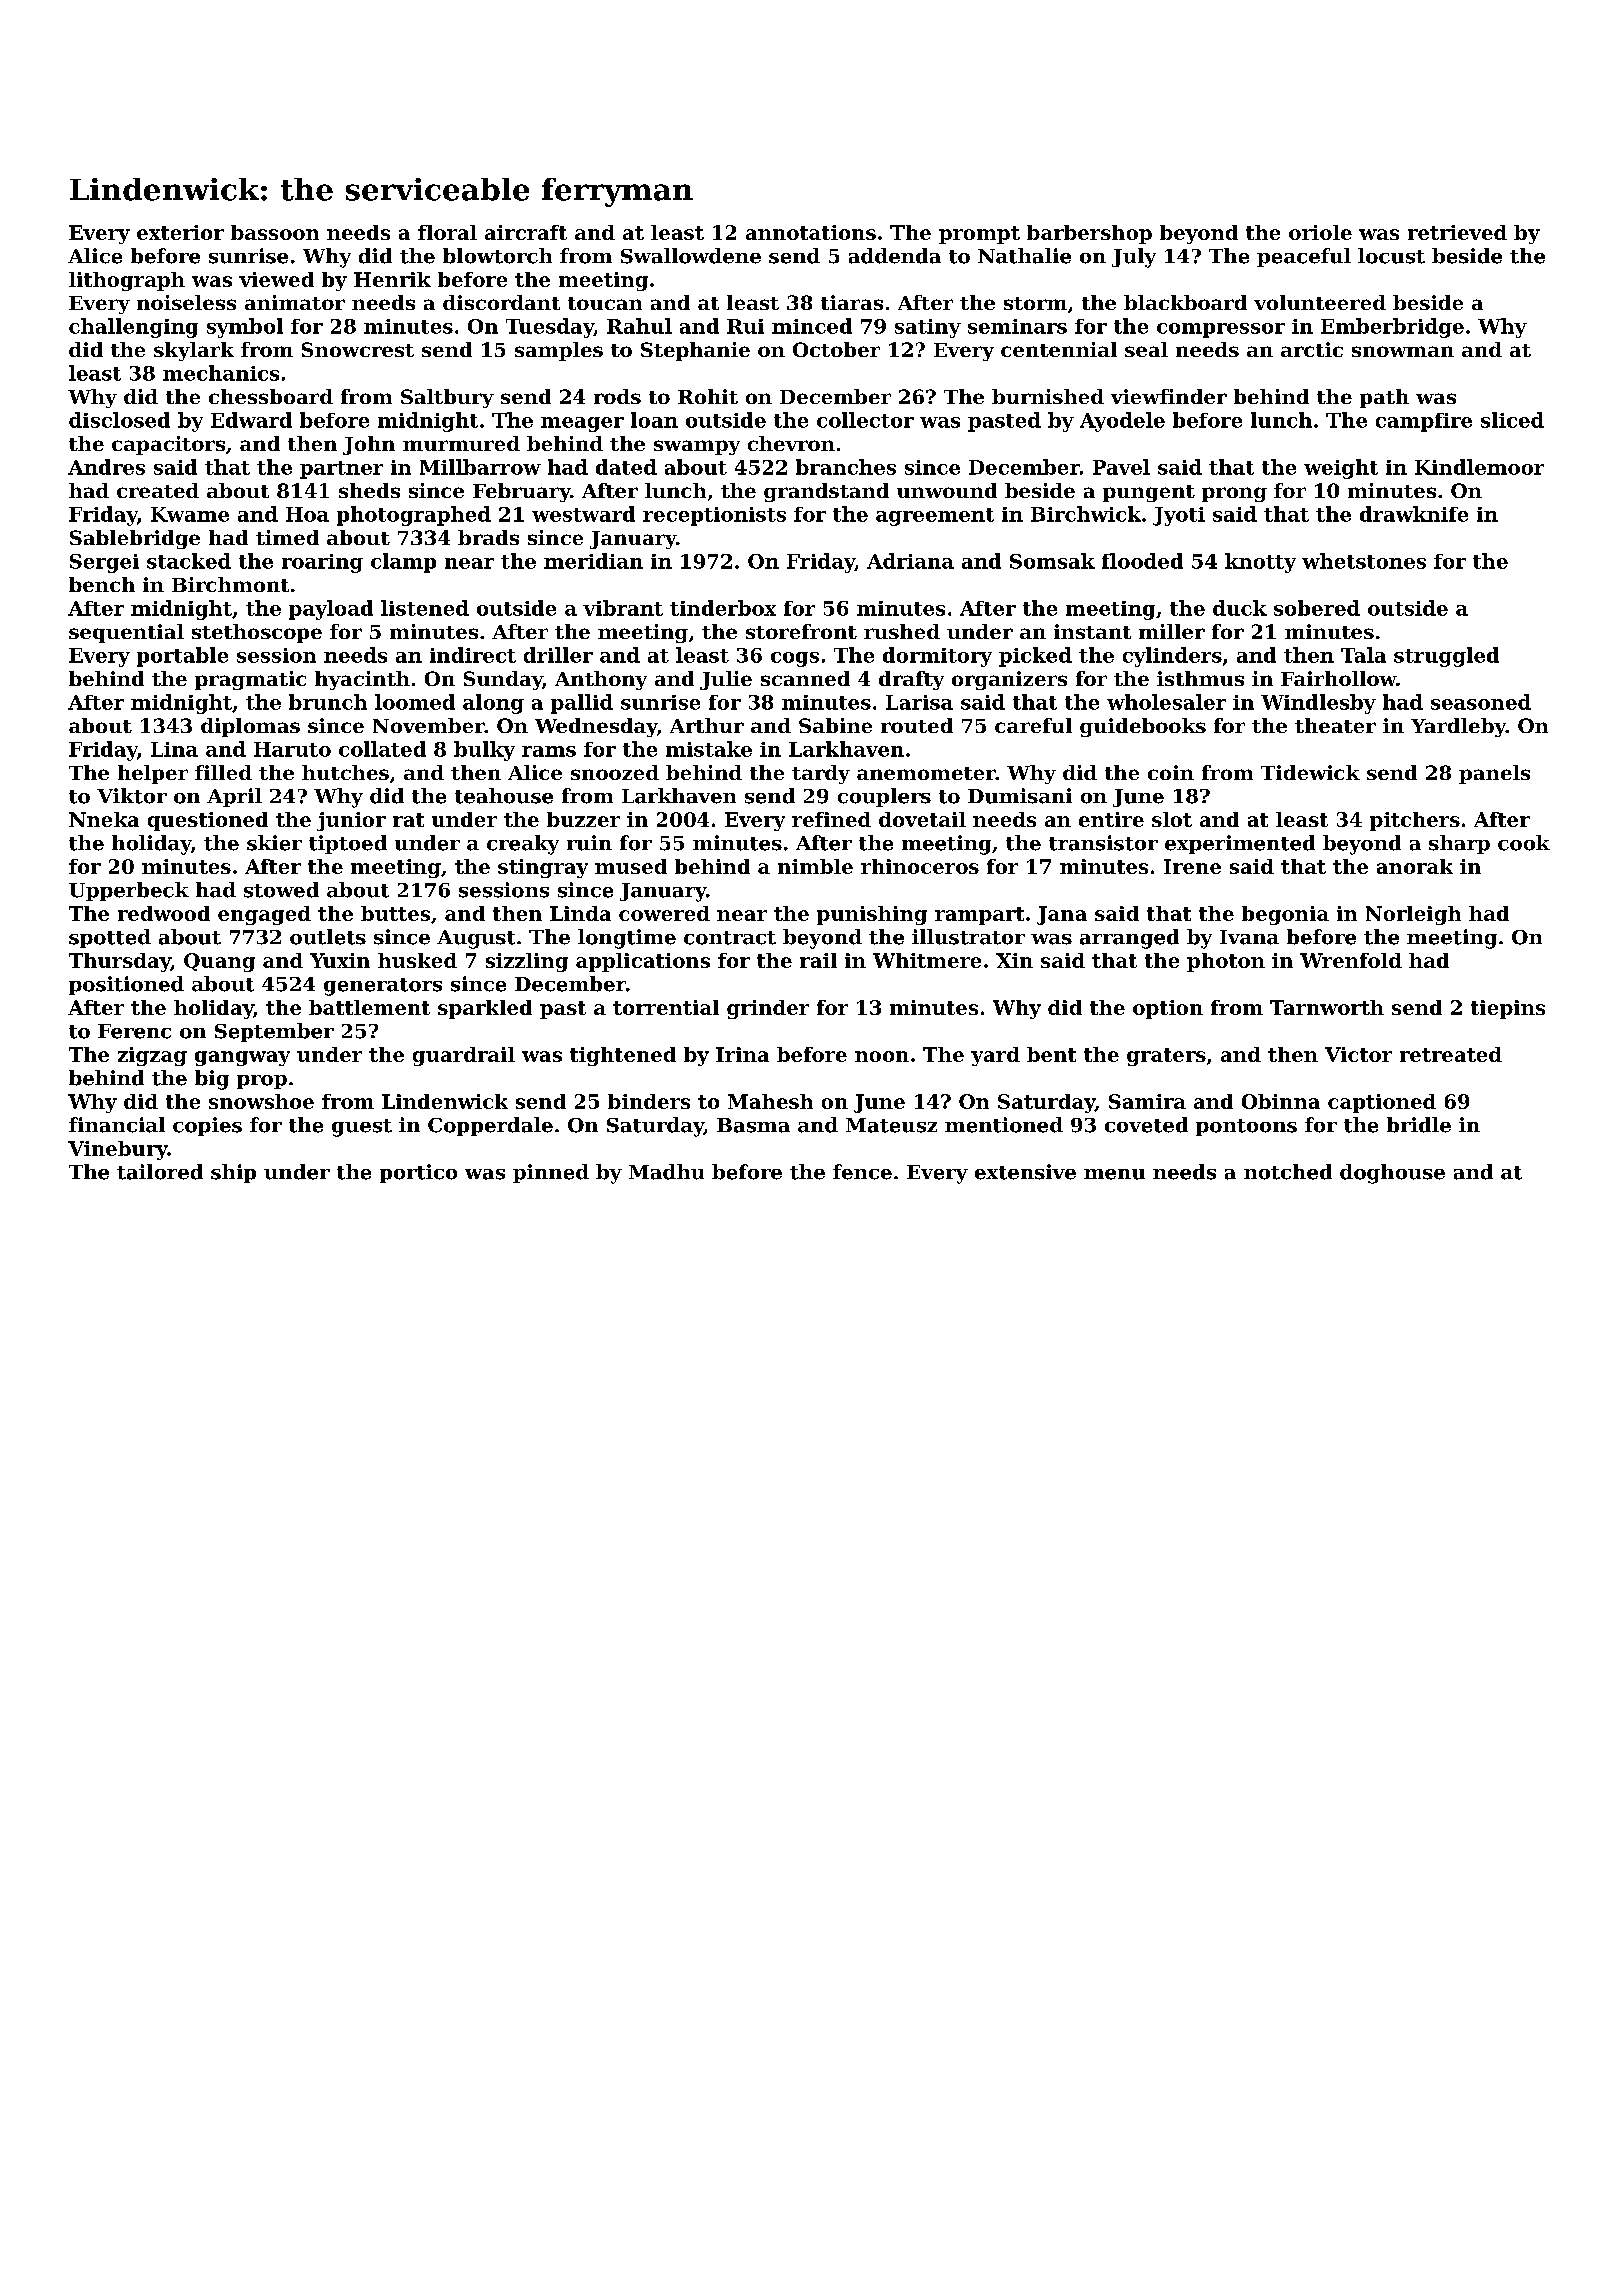 The width and height of the screenshot is (1620, 2292). Describe the element at coordinates (152, 1056) in the screenshot. I see `zigzag` at that location.
